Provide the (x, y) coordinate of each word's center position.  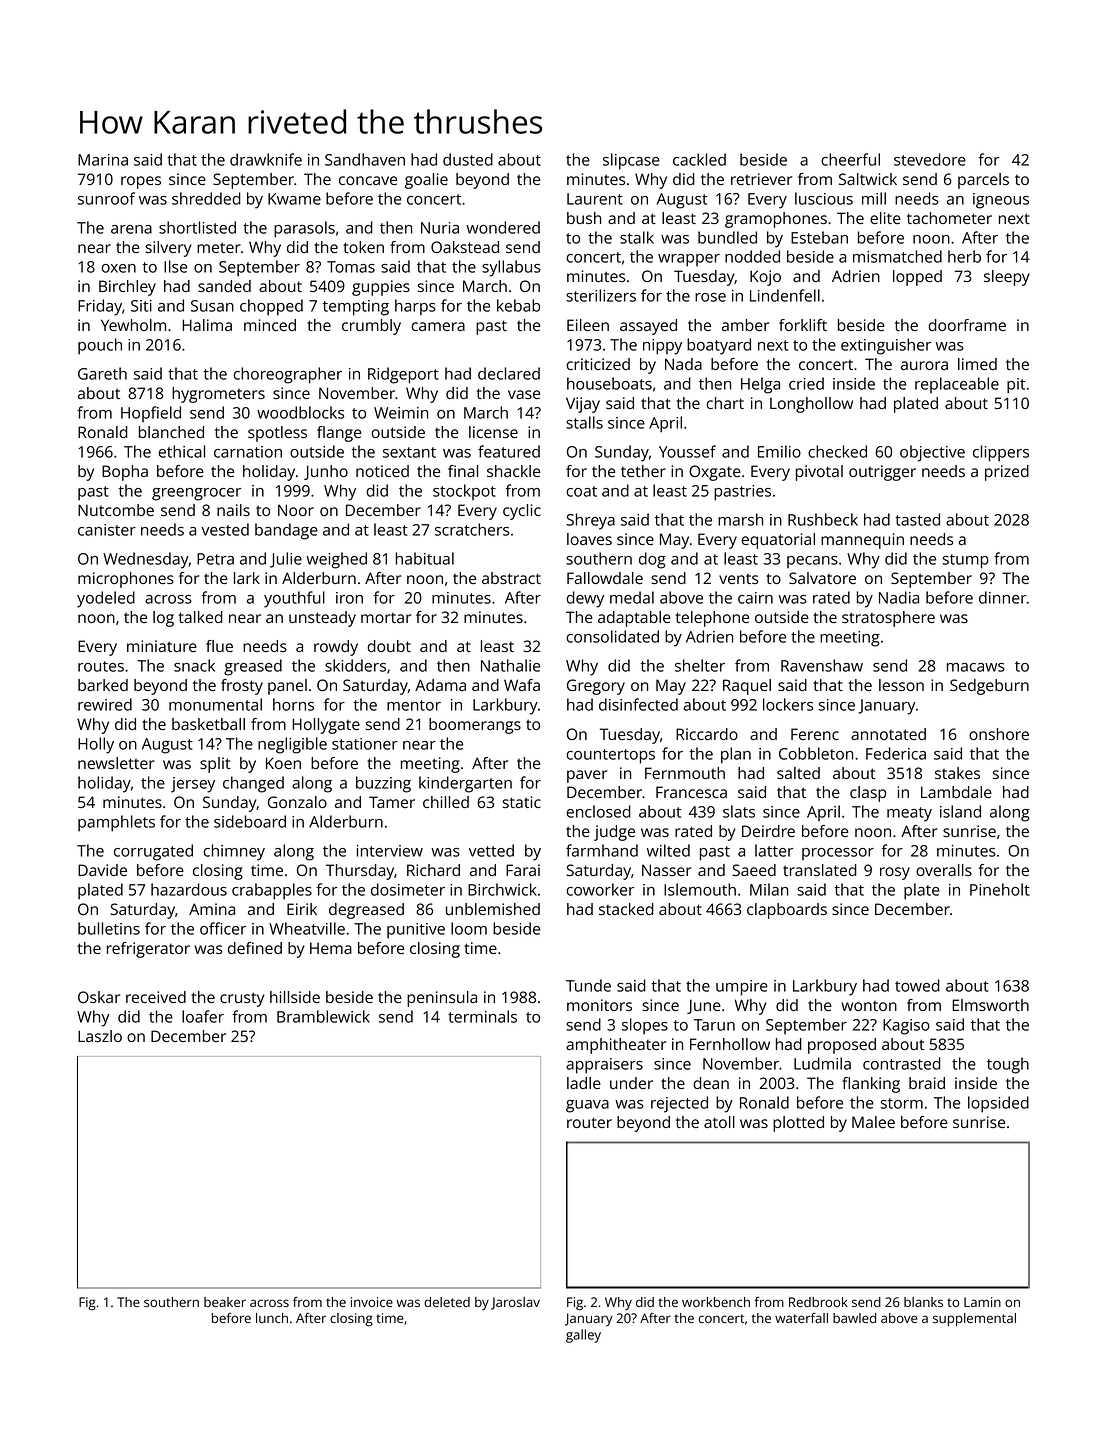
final (463, 471)
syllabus (511, 268)
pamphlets (116, 823)
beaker (225, 1302)
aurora (924, 365)
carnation (248, 452)
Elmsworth (991, 1005)
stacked (626, 909)
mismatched (897, 256)
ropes (141, 182)
